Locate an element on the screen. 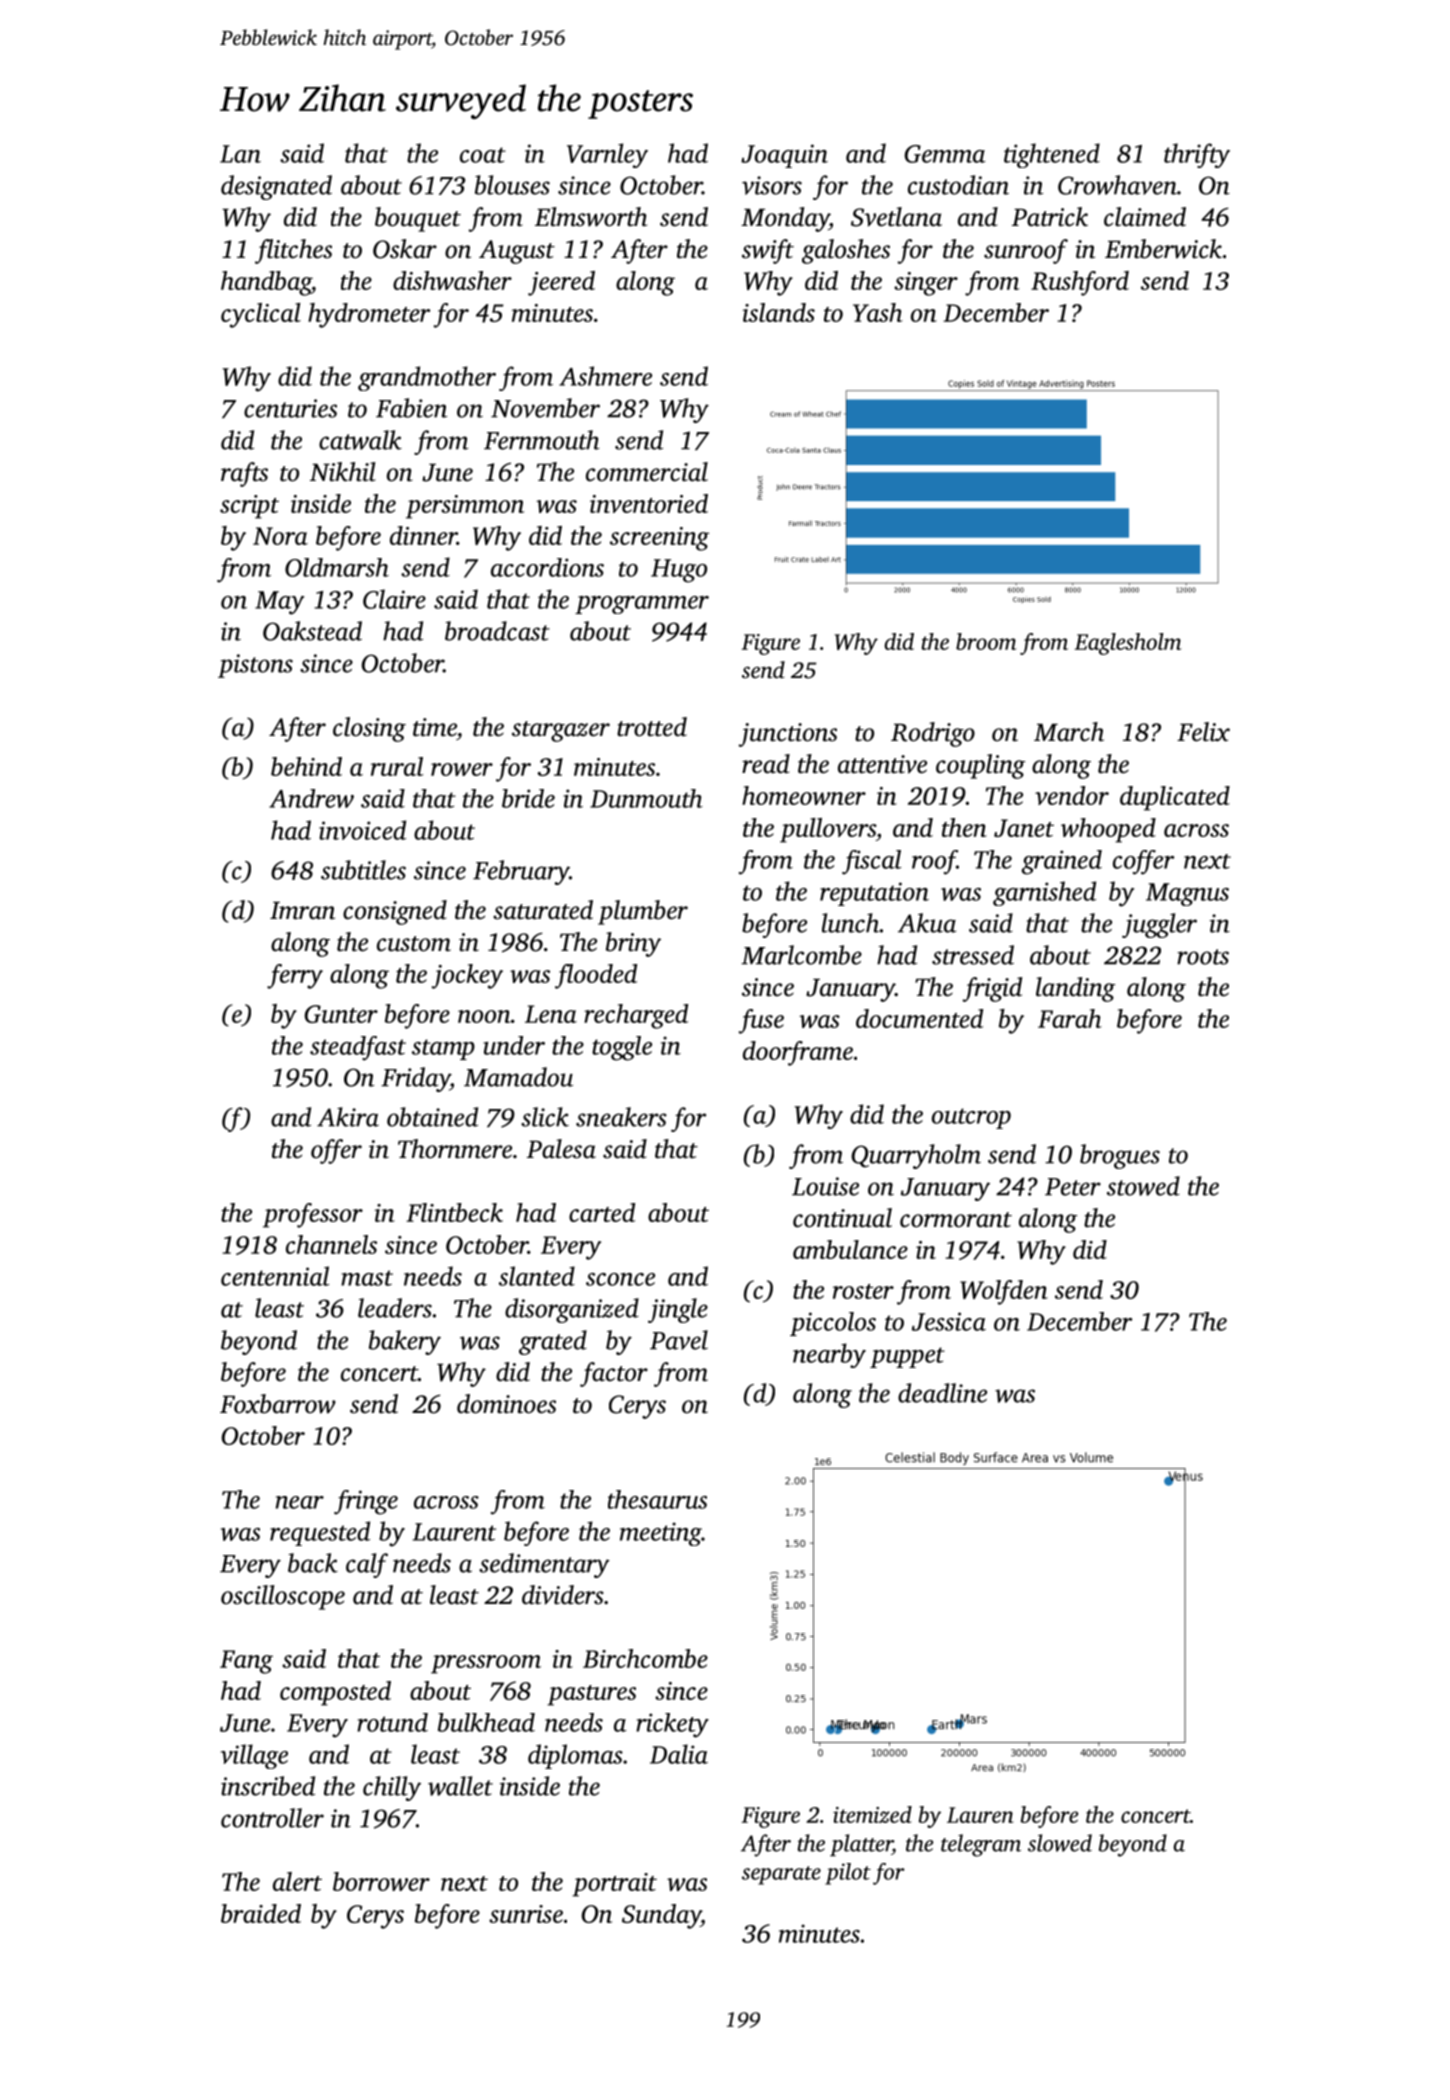 The image size is (1450, 2100). cyclical is located at coordinates (261, 315).
